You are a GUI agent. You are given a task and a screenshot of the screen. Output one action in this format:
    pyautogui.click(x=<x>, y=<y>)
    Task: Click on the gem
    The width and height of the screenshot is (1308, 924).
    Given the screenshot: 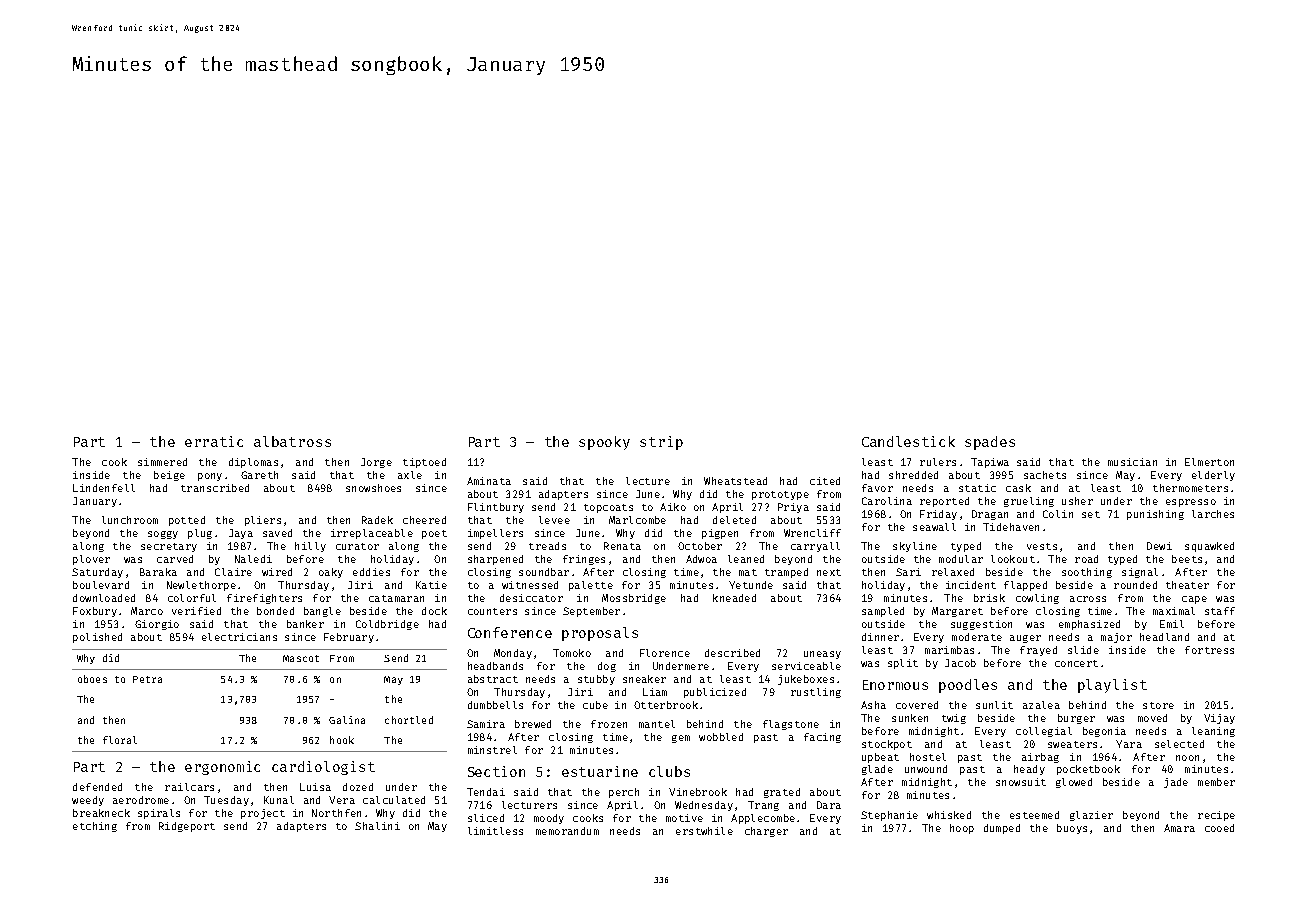 What is the action you would take?
    pyautogui.click(x=681, y=739)
